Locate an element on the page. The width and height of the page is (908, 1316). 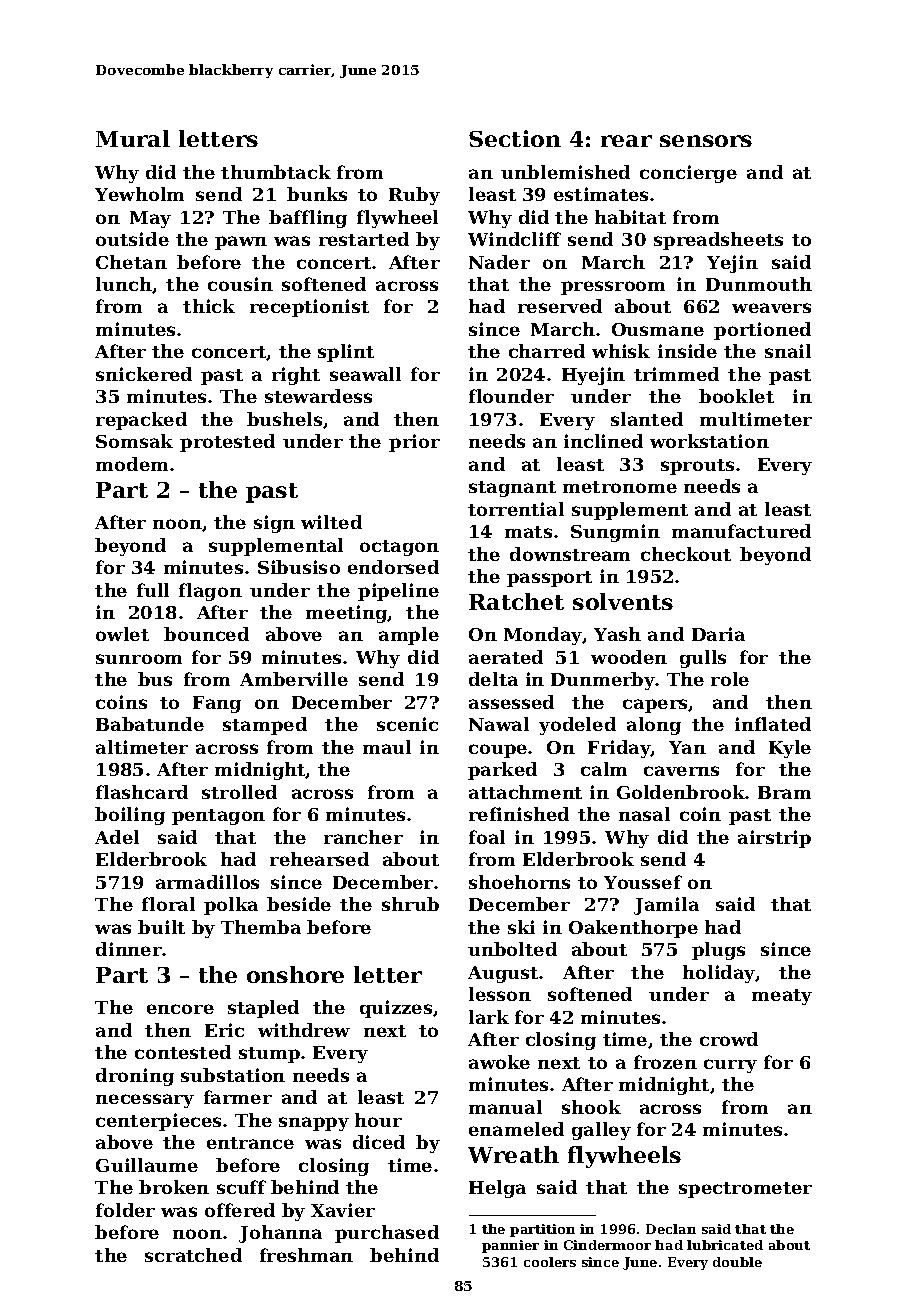
manufactured is located at coordinates (741, 531).
